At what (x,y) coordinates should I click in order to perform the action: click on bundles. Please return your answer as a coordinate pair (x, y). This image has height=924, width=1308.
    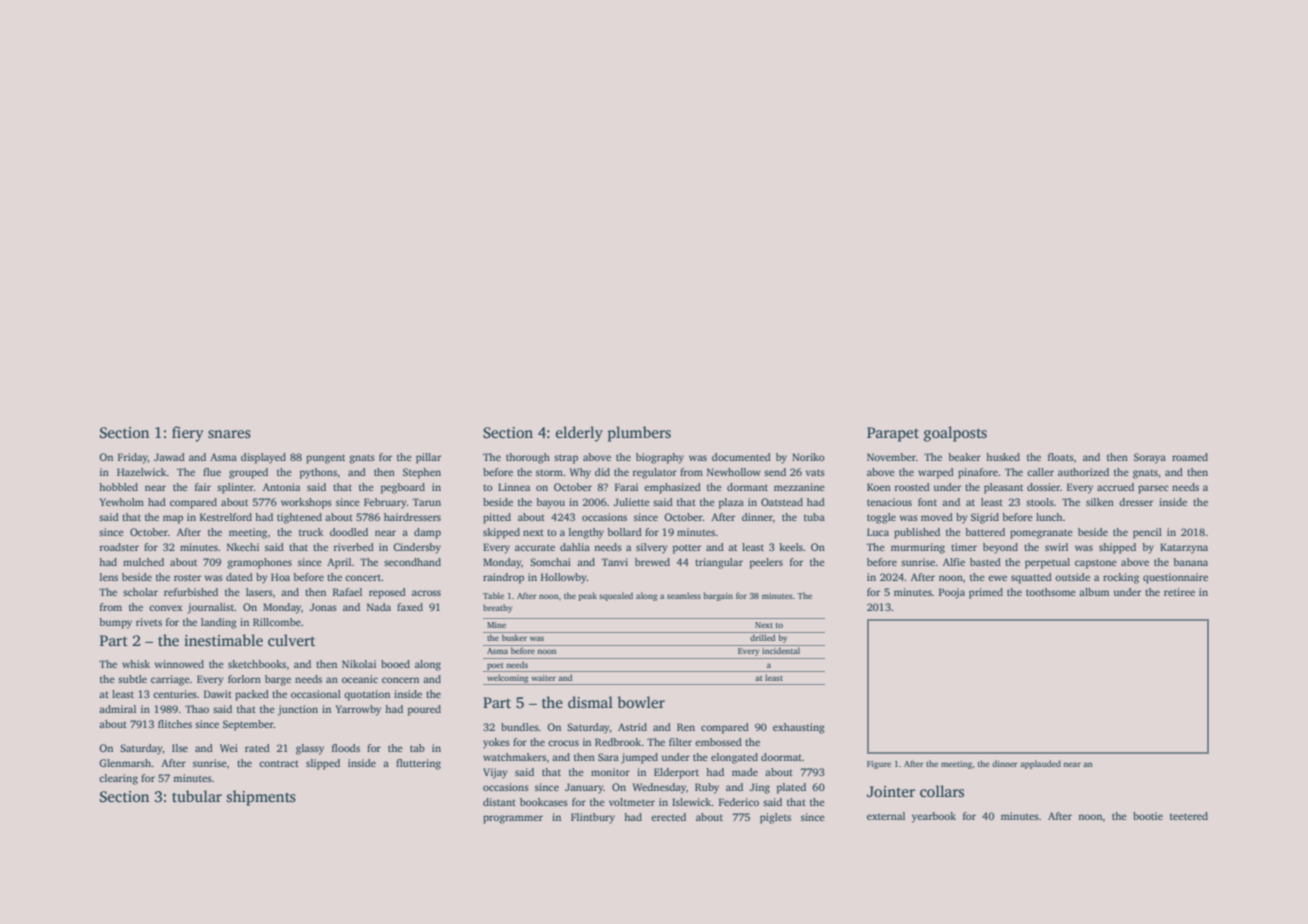
    Looking at the image, I should click on (520, 727).
